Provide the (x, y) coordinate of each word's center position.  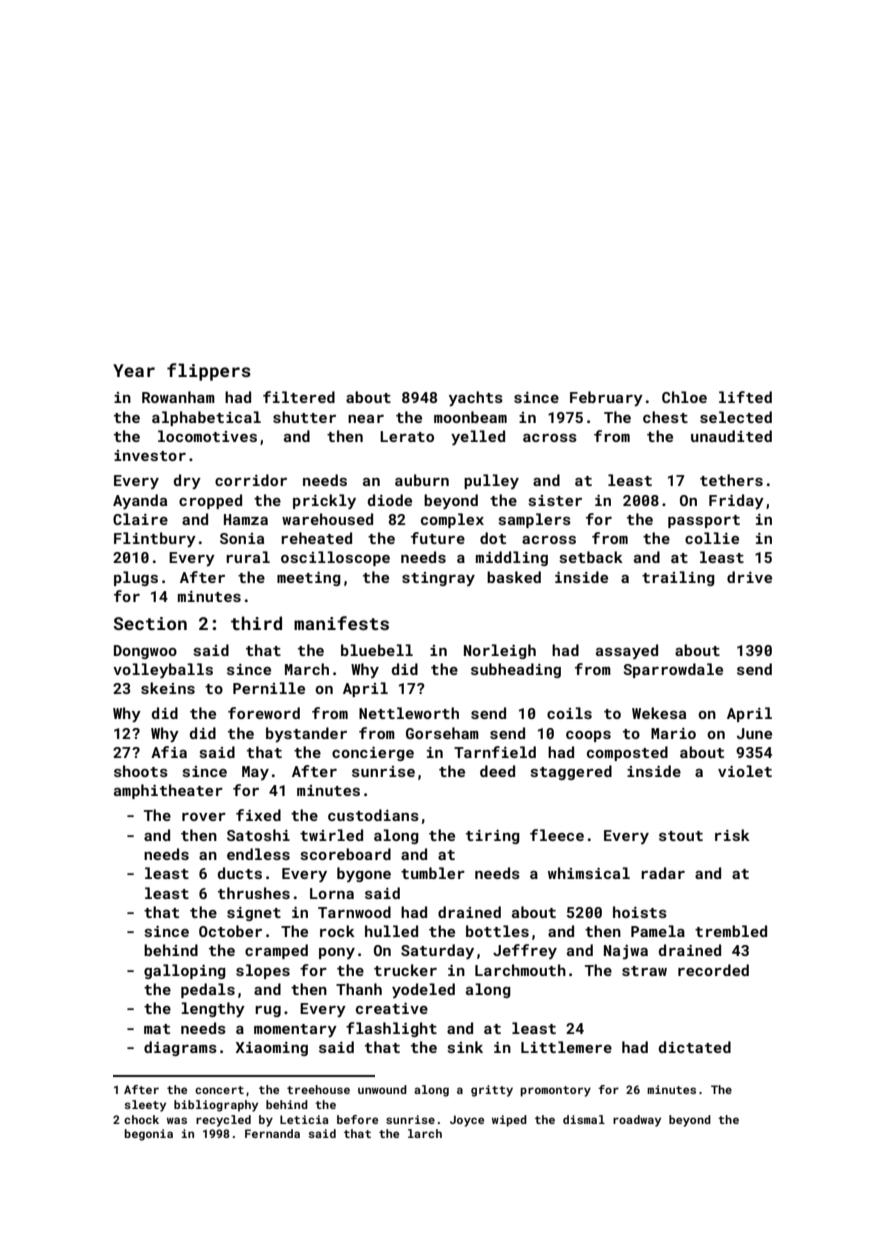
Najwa (626, 952)
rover (204, 817)
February (606, 399)
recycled (223, 1121)
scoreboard (346, 854)
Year (134, 370)
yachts (476, 399)
